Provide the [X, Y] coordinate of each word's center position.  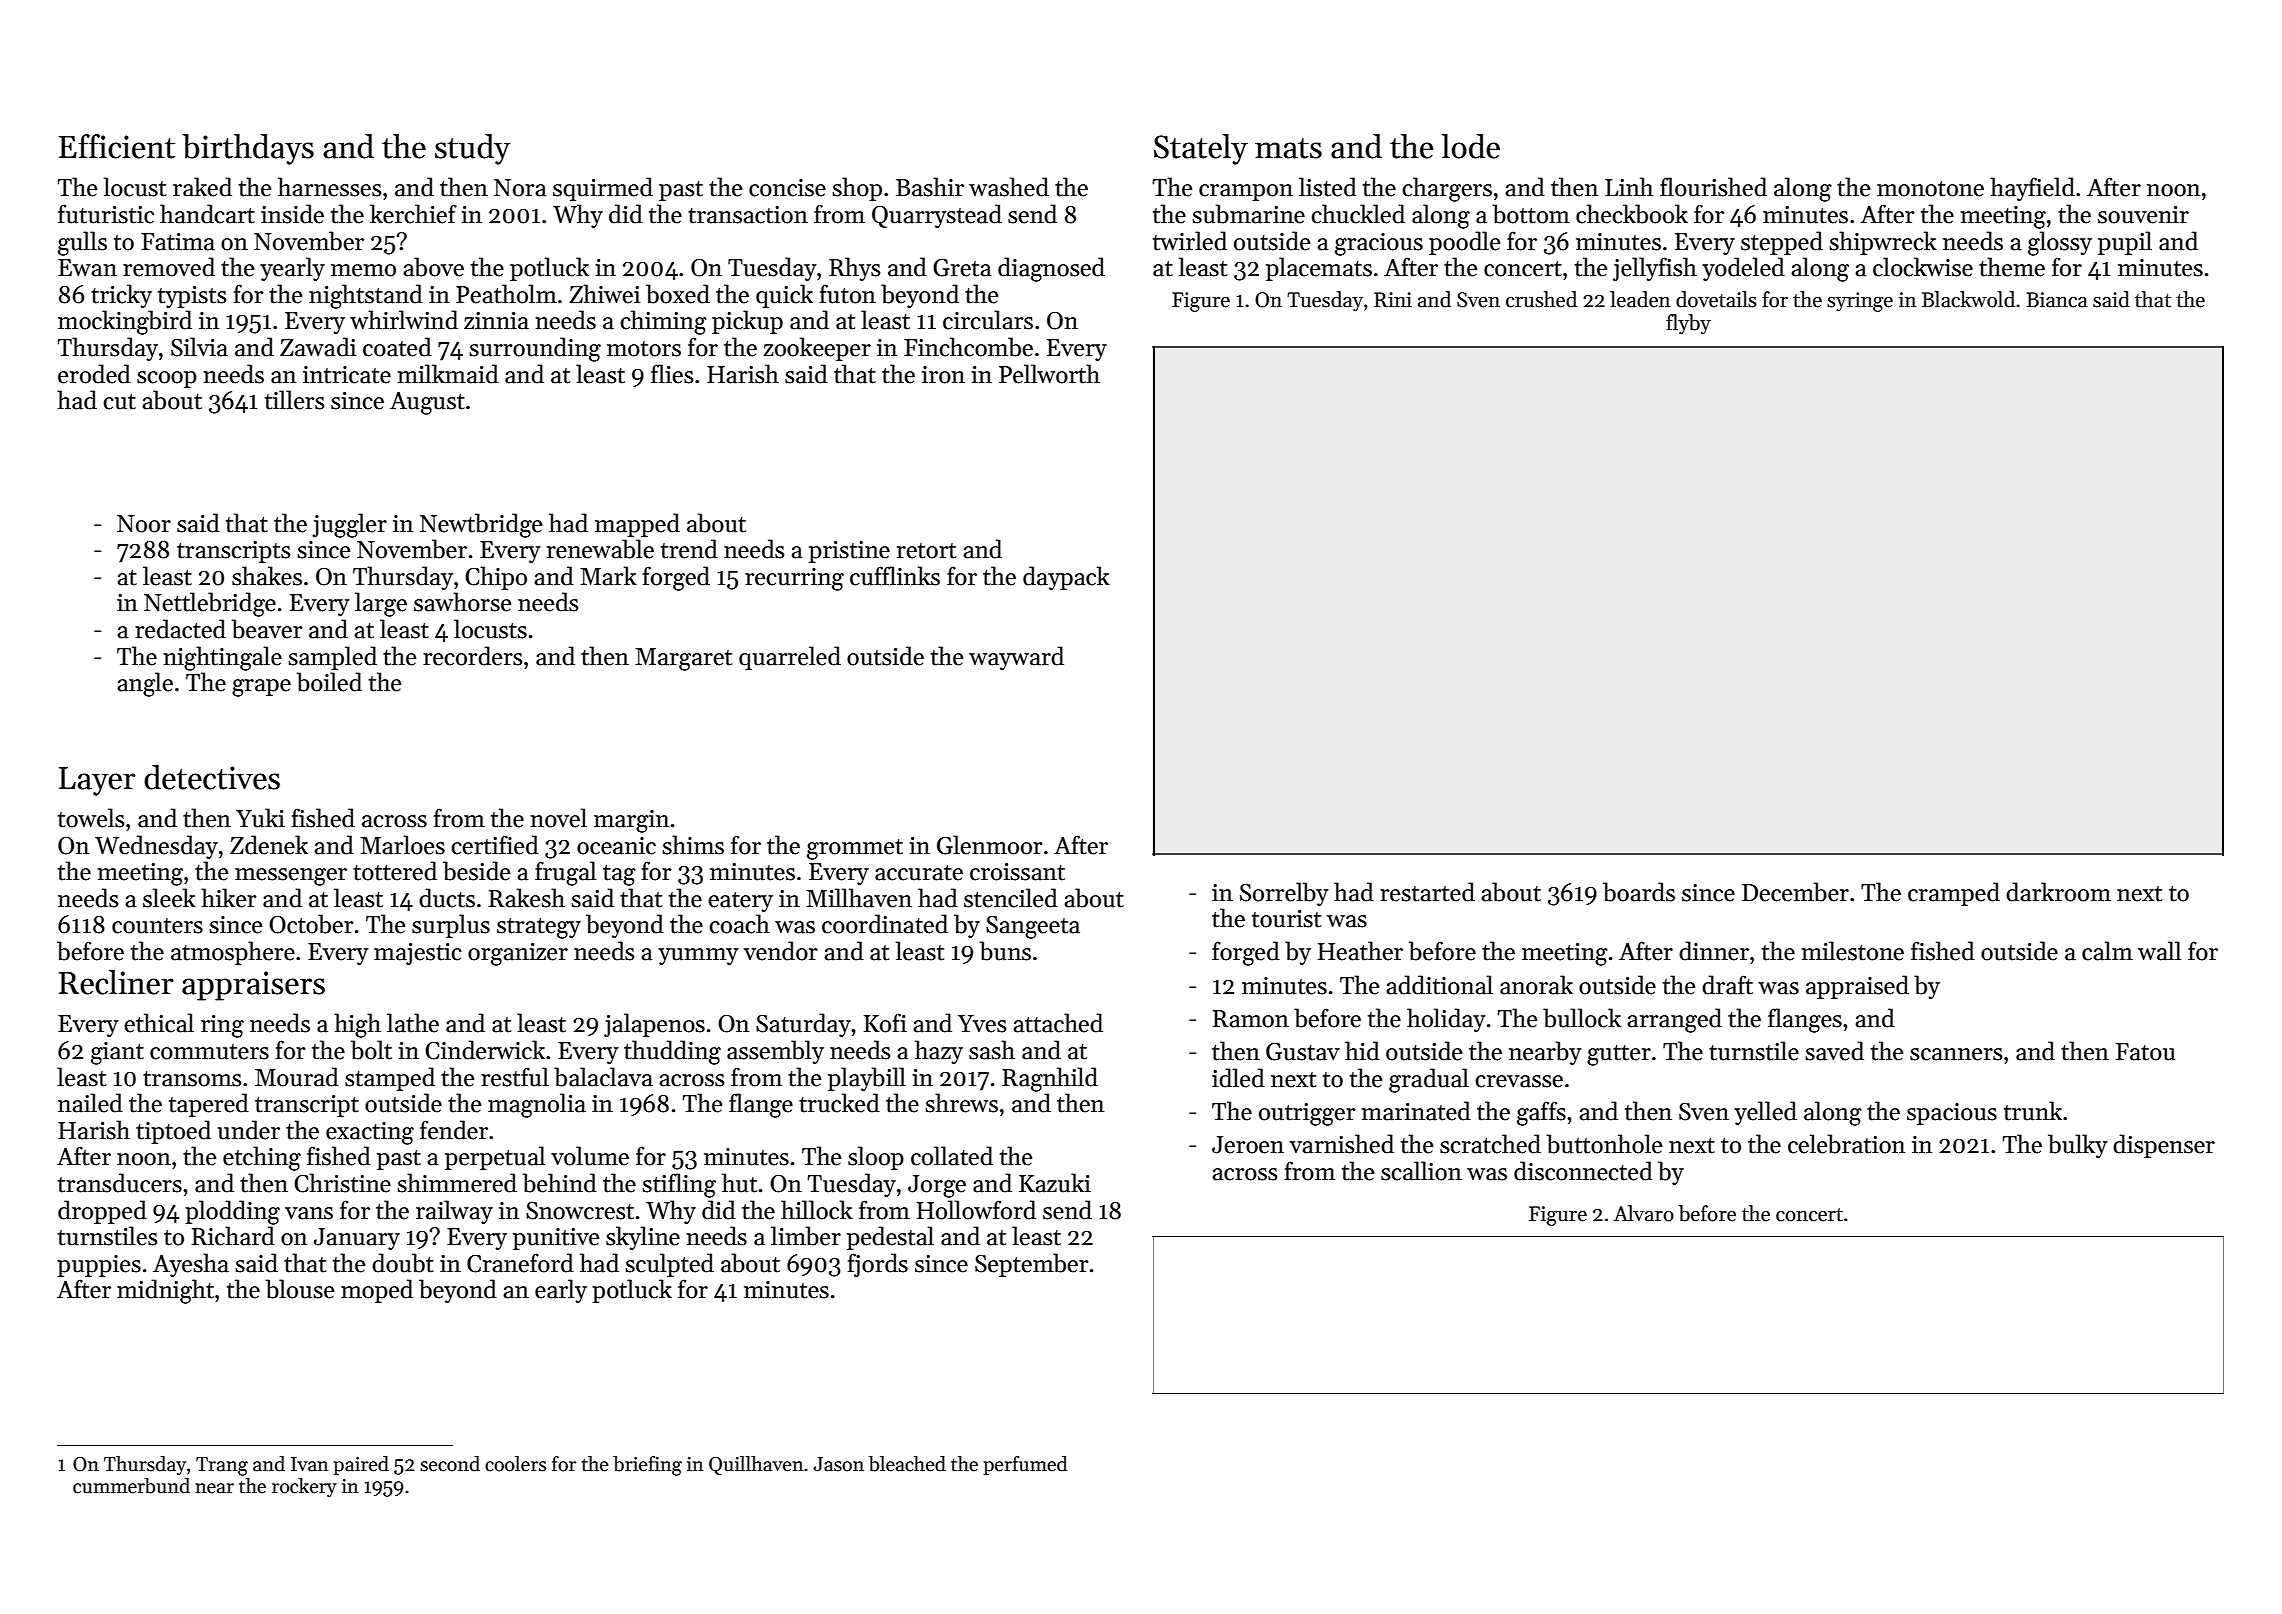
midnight [165, 1291]
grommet [855, 849]
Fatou [2145, 1052]
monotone [1930, 189]
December [1795, 892]
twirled [1190, 241]
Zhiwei [604, 294]
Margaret [683, 659]
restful [515, 1077]
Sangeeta [1033, 927]
